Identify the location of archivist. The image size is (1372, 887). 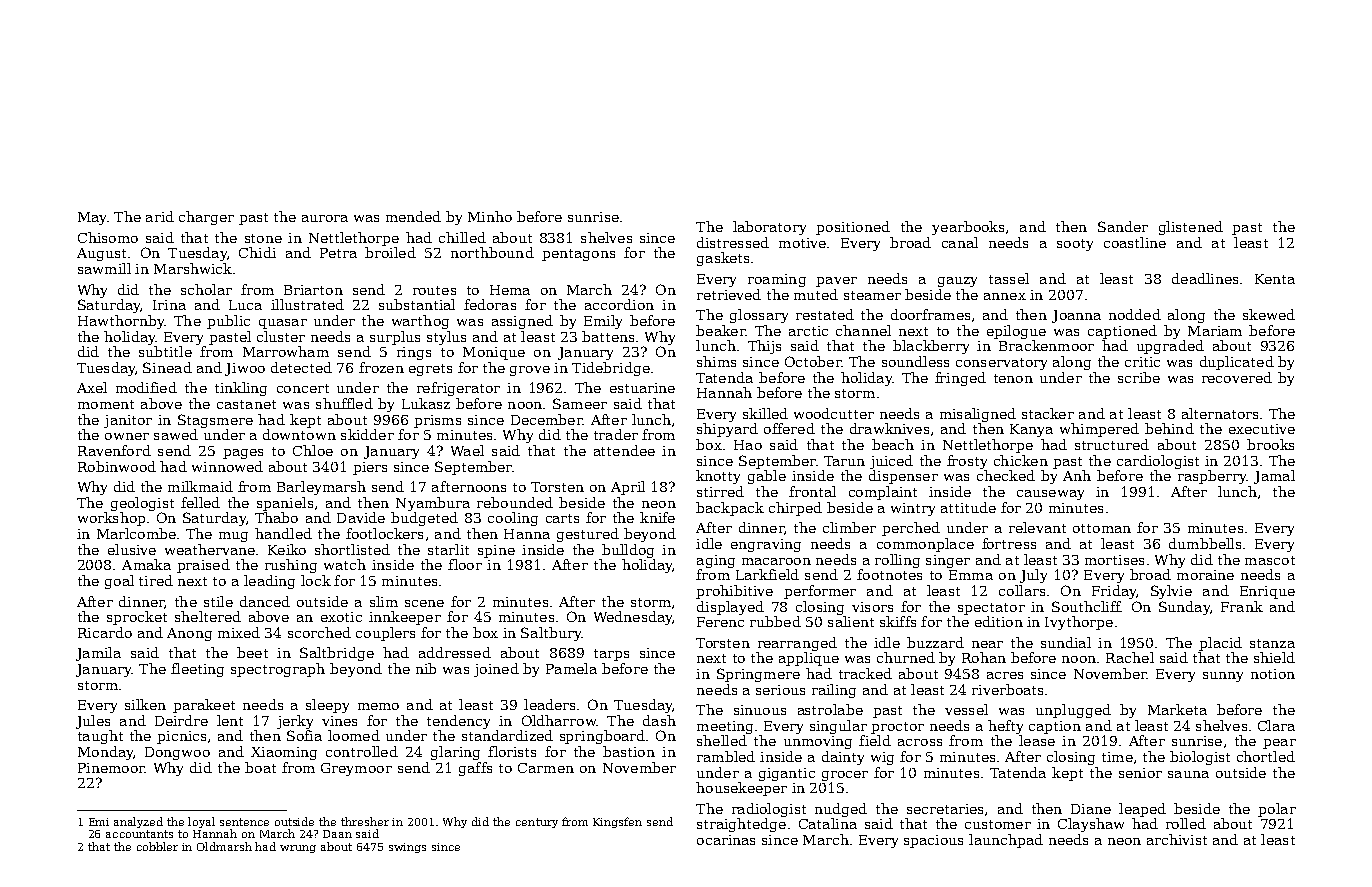
(1177, 839).
